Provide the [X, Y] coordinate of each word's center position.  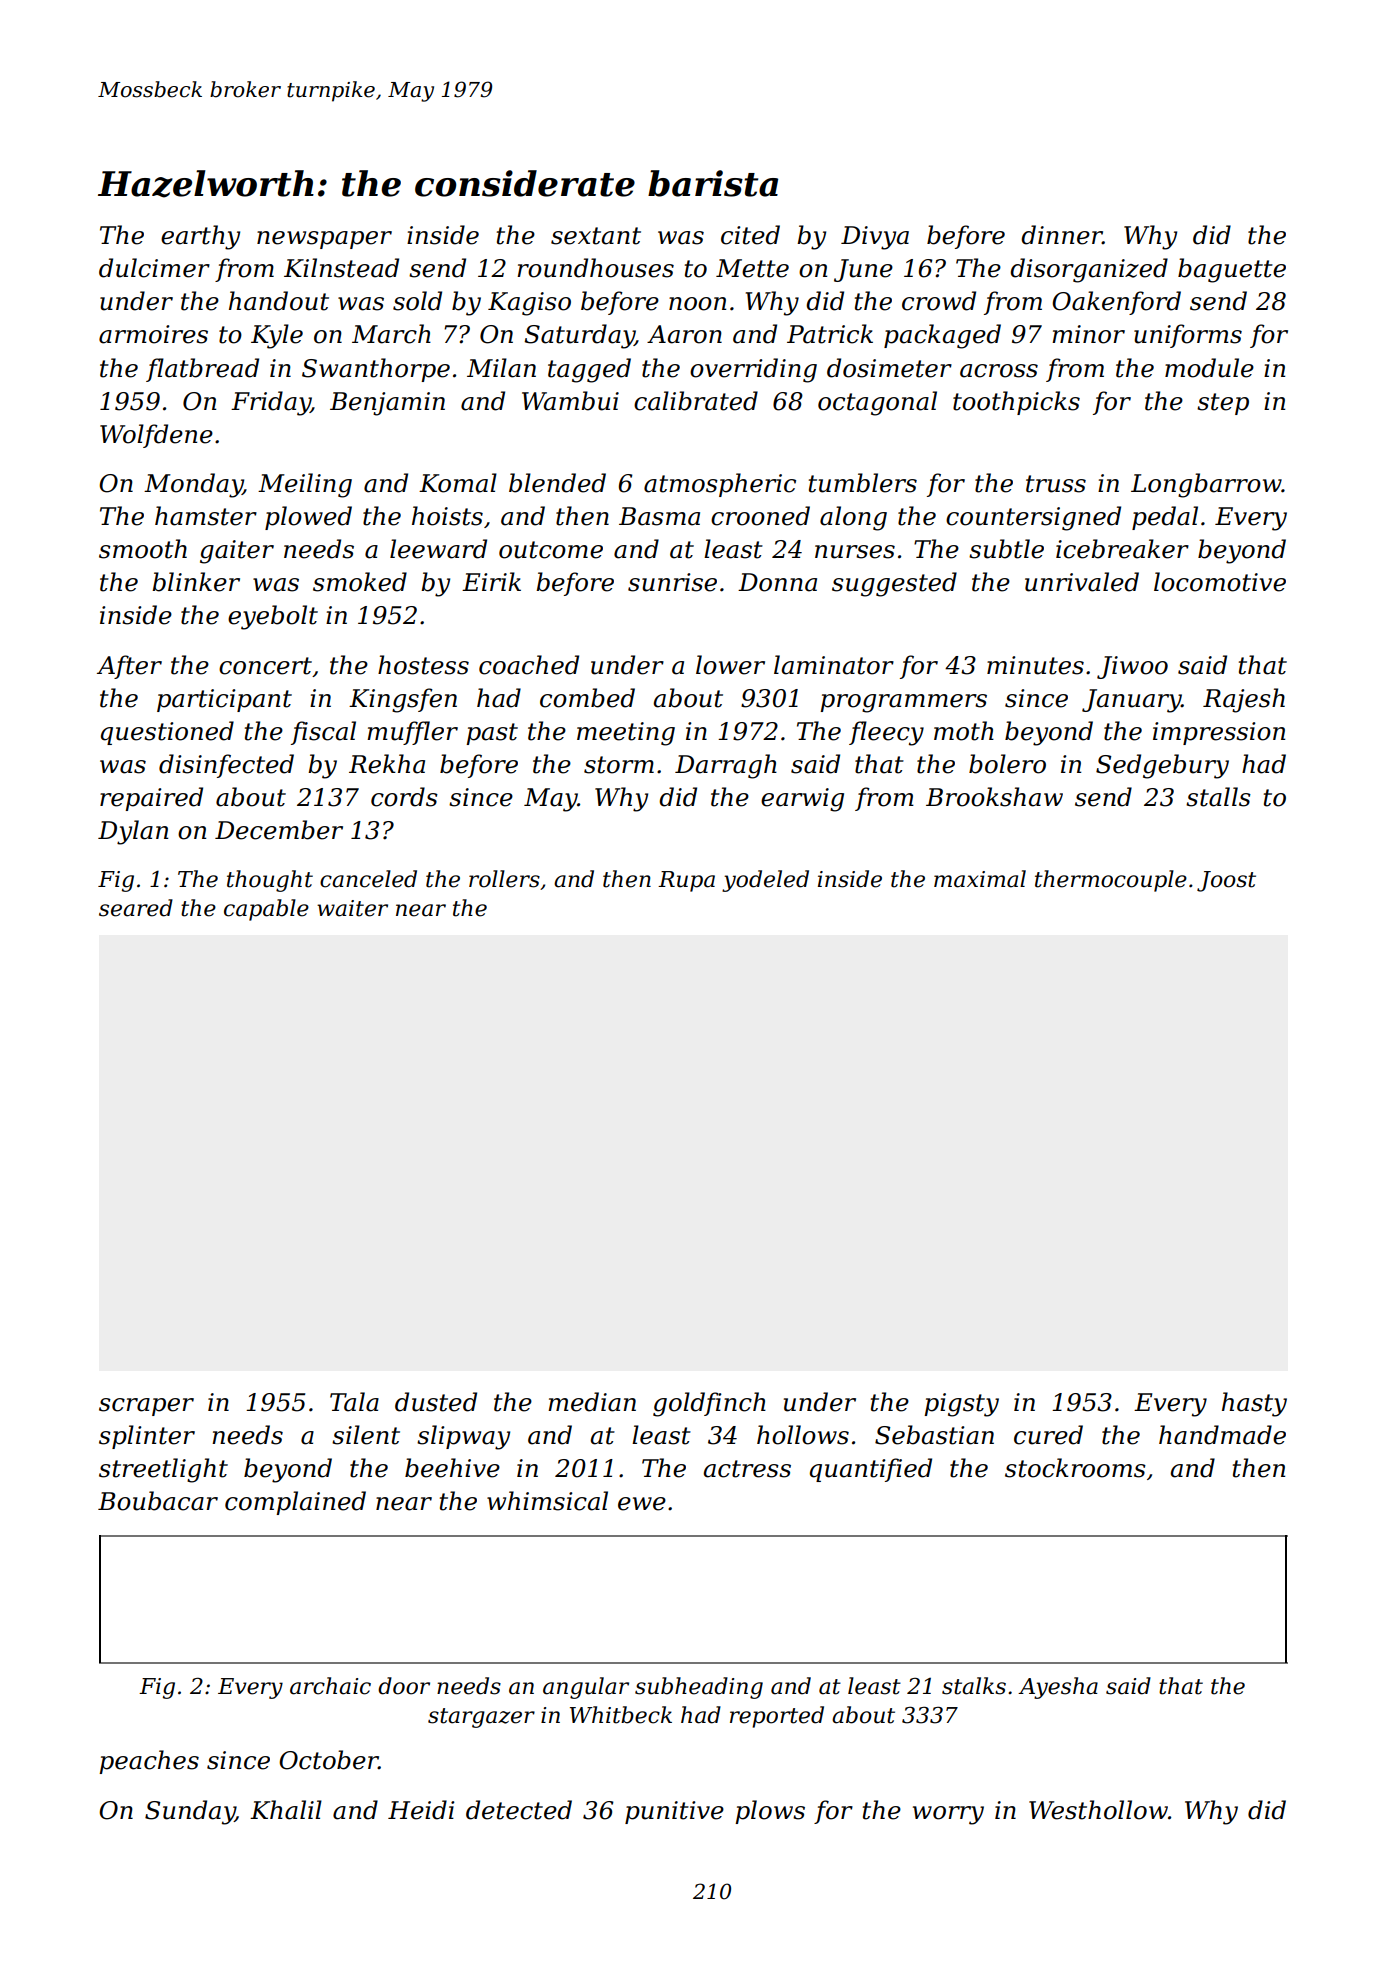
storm [619, 765]
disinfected [226, 766]
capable [266, 910]
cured [1048, 1435]
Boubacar [158, 1501]
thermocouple [1111, 881]
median [592, 1402]
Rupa [686, 881]
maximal [980, 879]
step [1223, 404]
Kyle [277, 336]
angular [586, 1688]
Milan [501, 368]
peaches [149, 1762]
